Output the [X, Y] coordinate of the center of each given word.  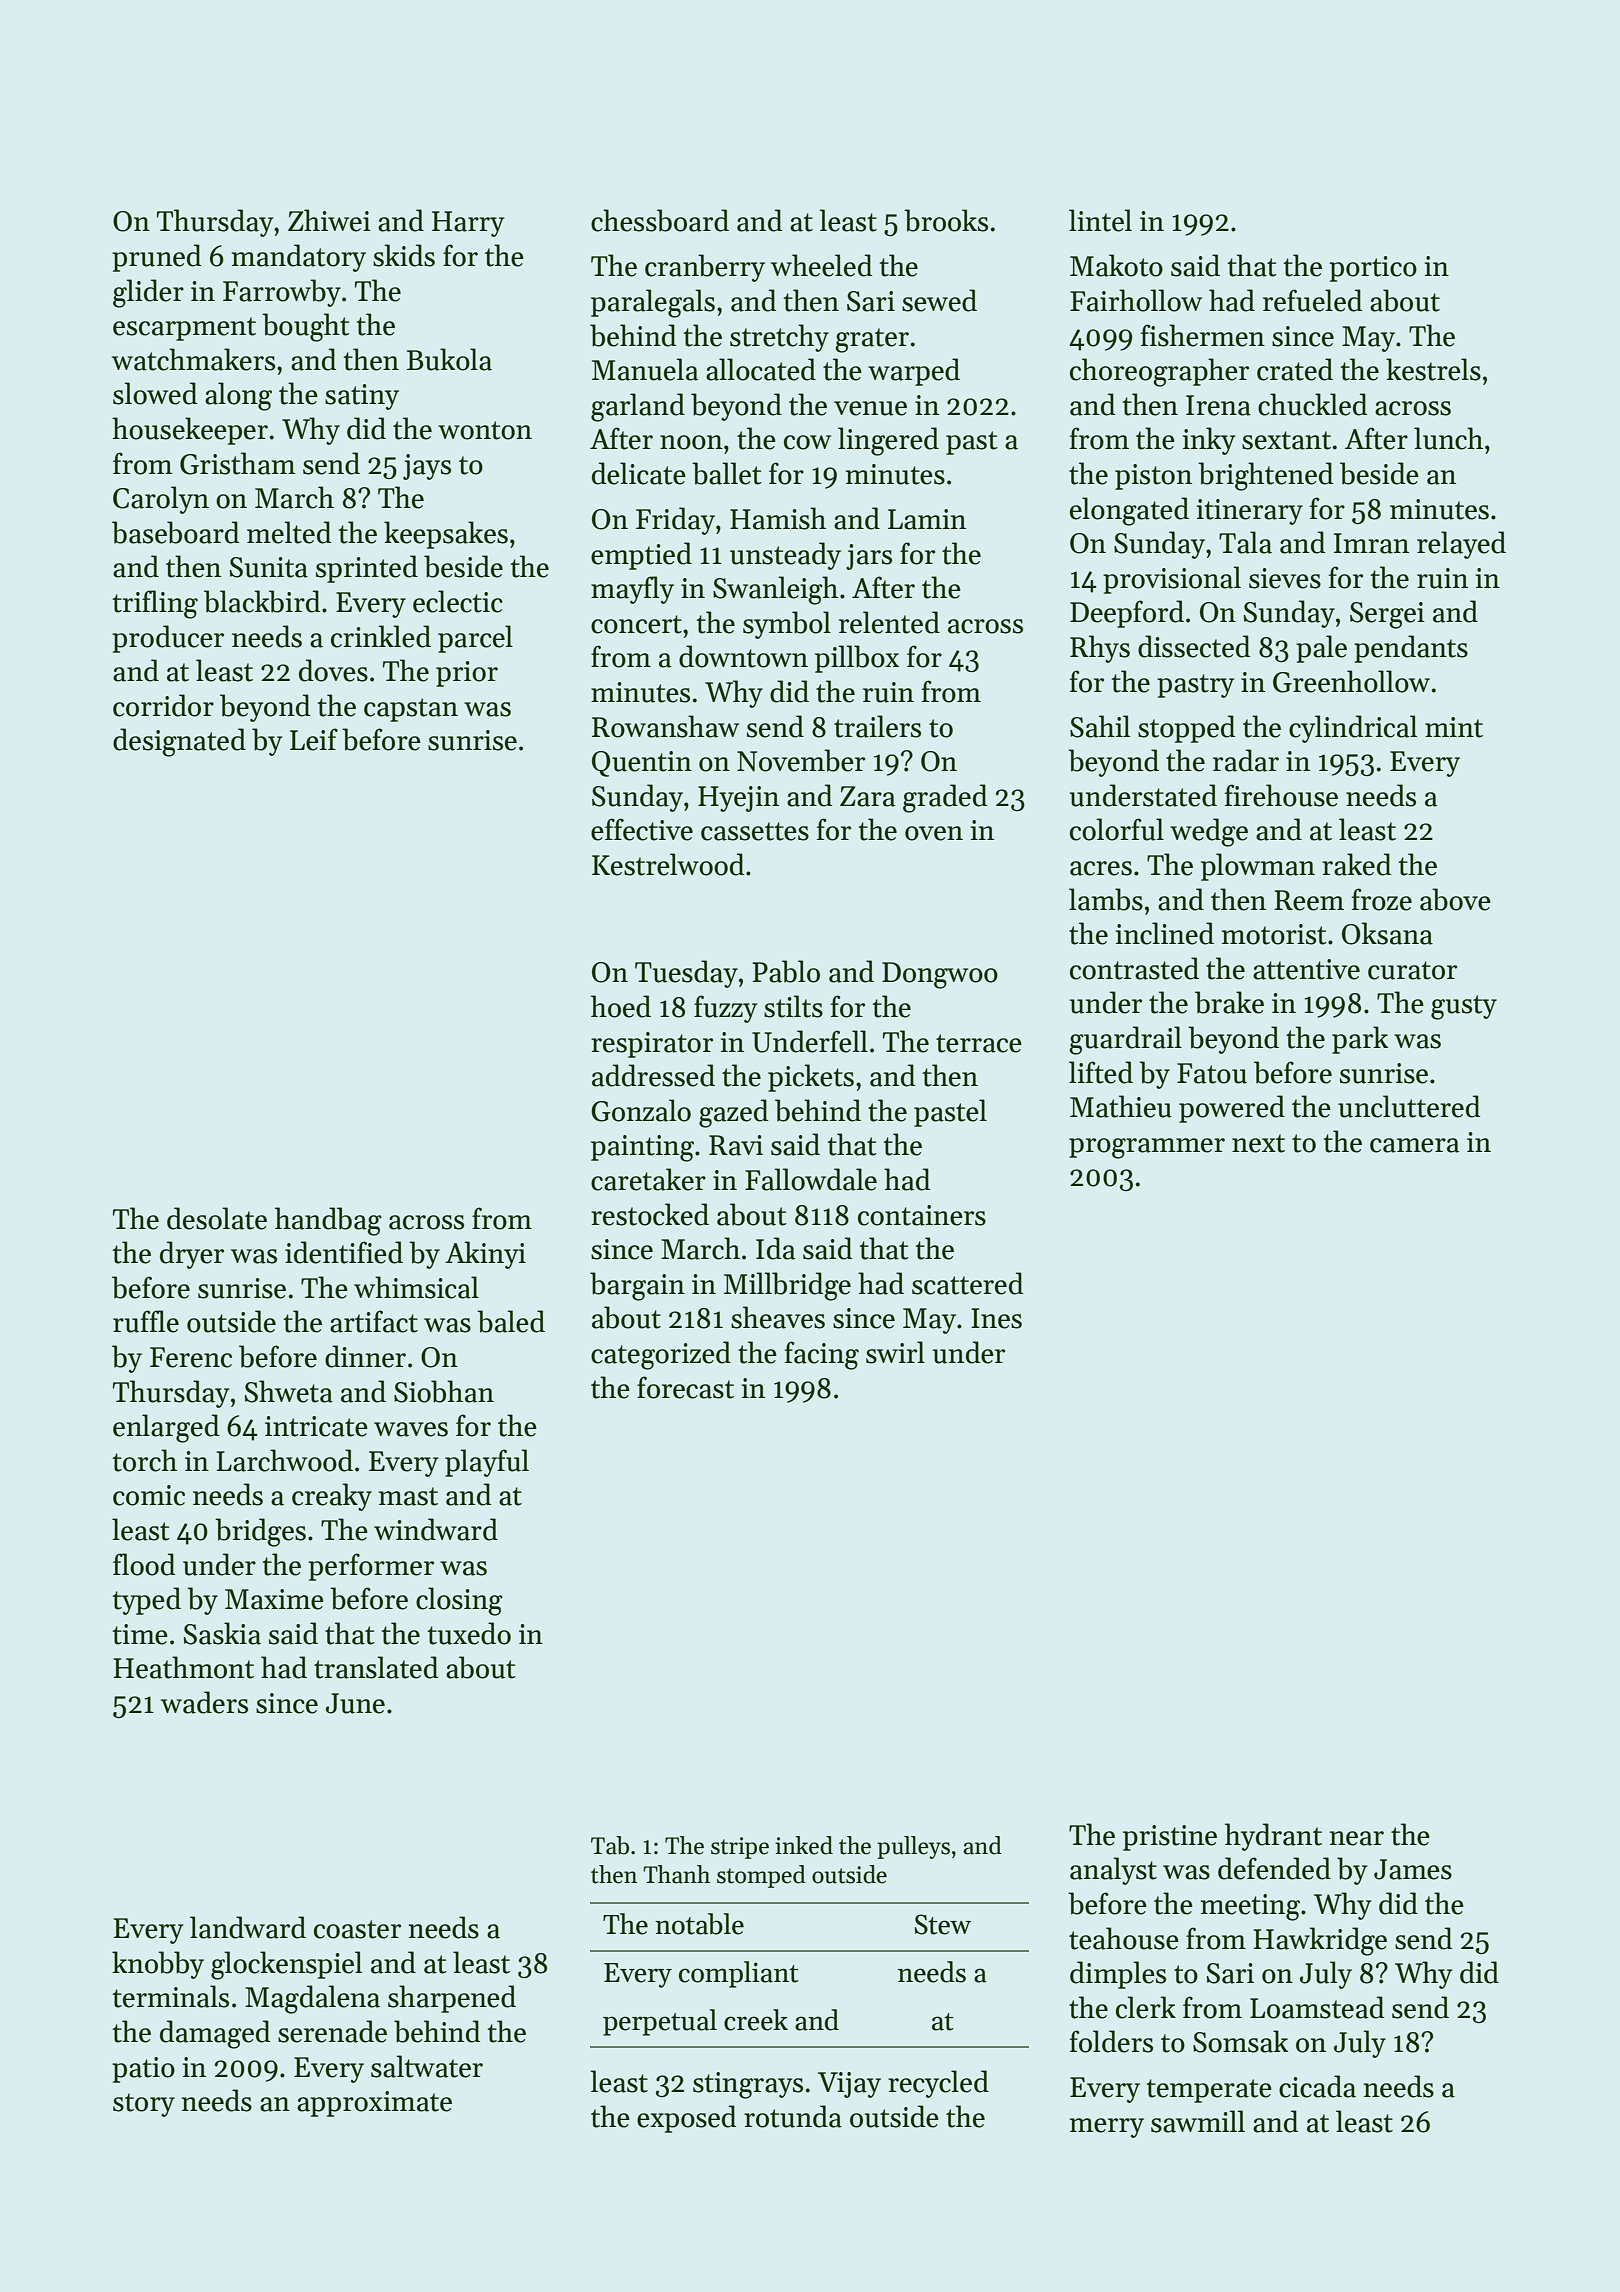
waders [204, 1702]
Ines [996, 1318]
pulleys [913, 1847]
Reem [1309, 900]
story [144, 2105]
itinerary [1250, 512]
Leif [314, 739]
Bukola [449, 359]
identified [344, 1252]
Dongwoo [940, 975]
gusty [1464, 1007]
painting [642, 1148]
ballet [727, 473]
